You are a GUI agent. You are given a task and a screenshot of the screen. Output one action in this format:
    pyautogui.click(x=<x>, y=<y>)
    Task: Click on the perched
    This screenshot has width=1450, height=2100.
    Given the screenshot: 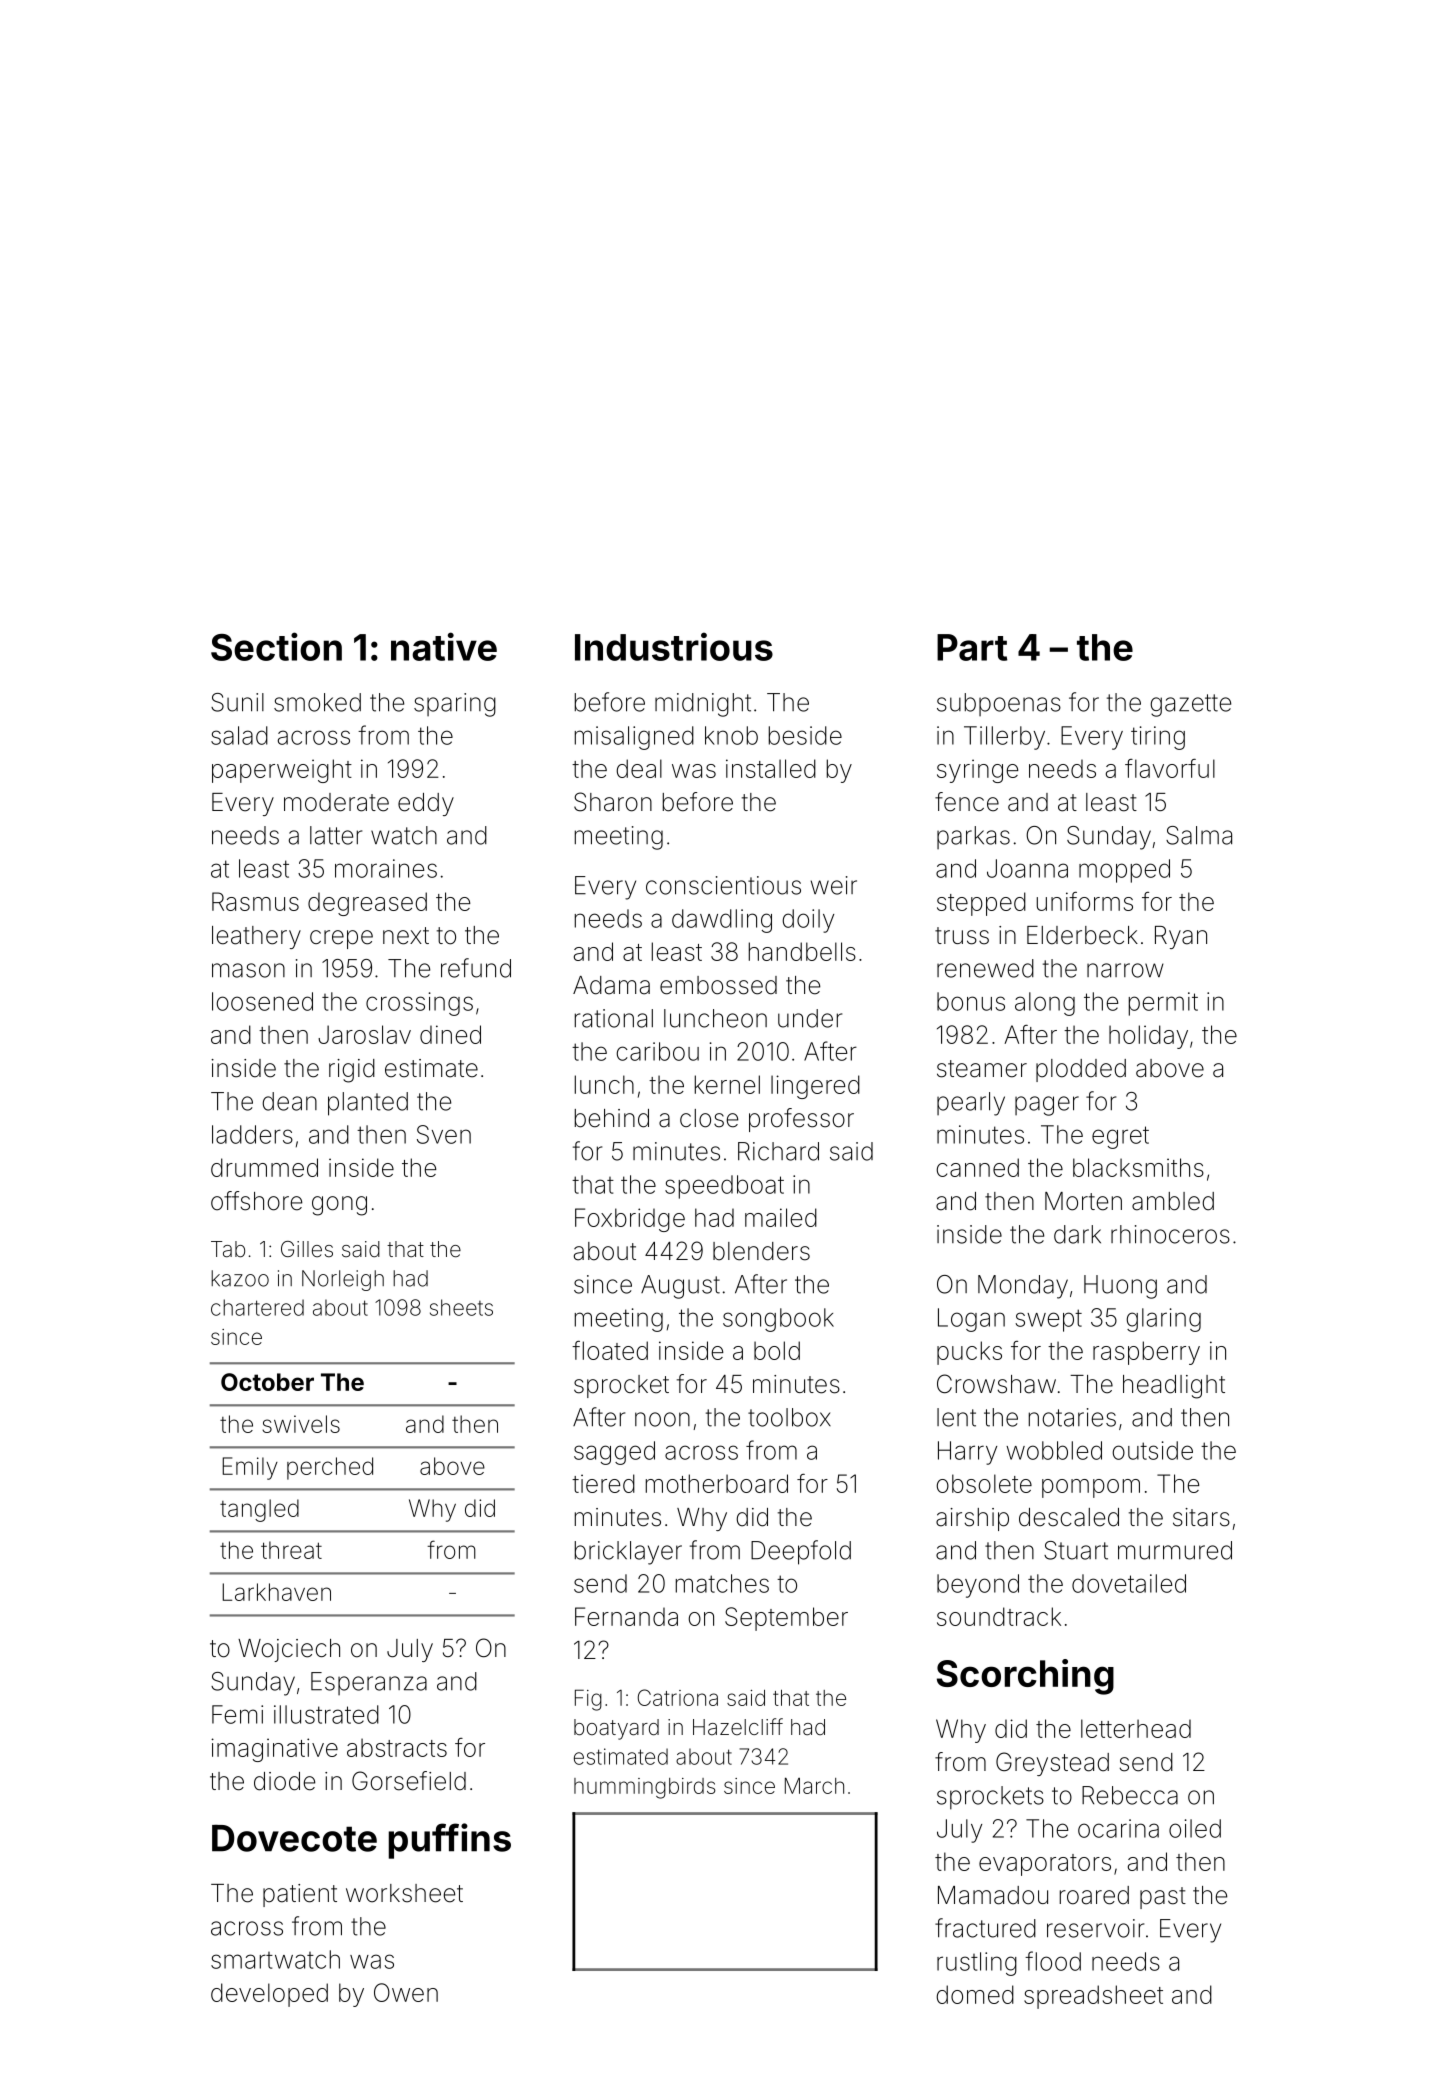 What is the action you would take?
    pyautogui.click(x=330, y=1468)
